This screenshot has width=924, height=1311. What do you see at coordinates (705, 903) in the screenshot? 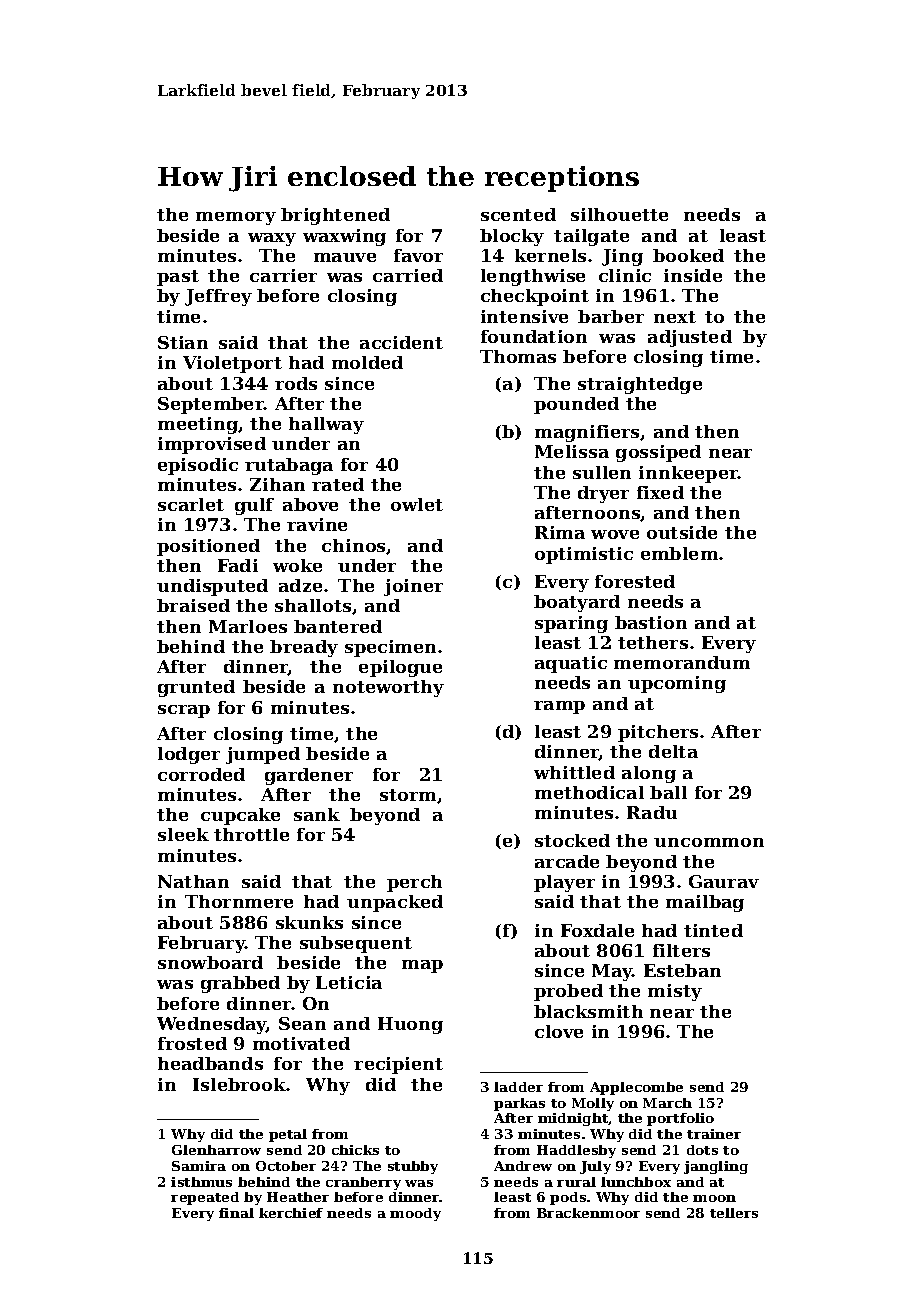
I see `mailbag` at bounding box center [705, 903].
